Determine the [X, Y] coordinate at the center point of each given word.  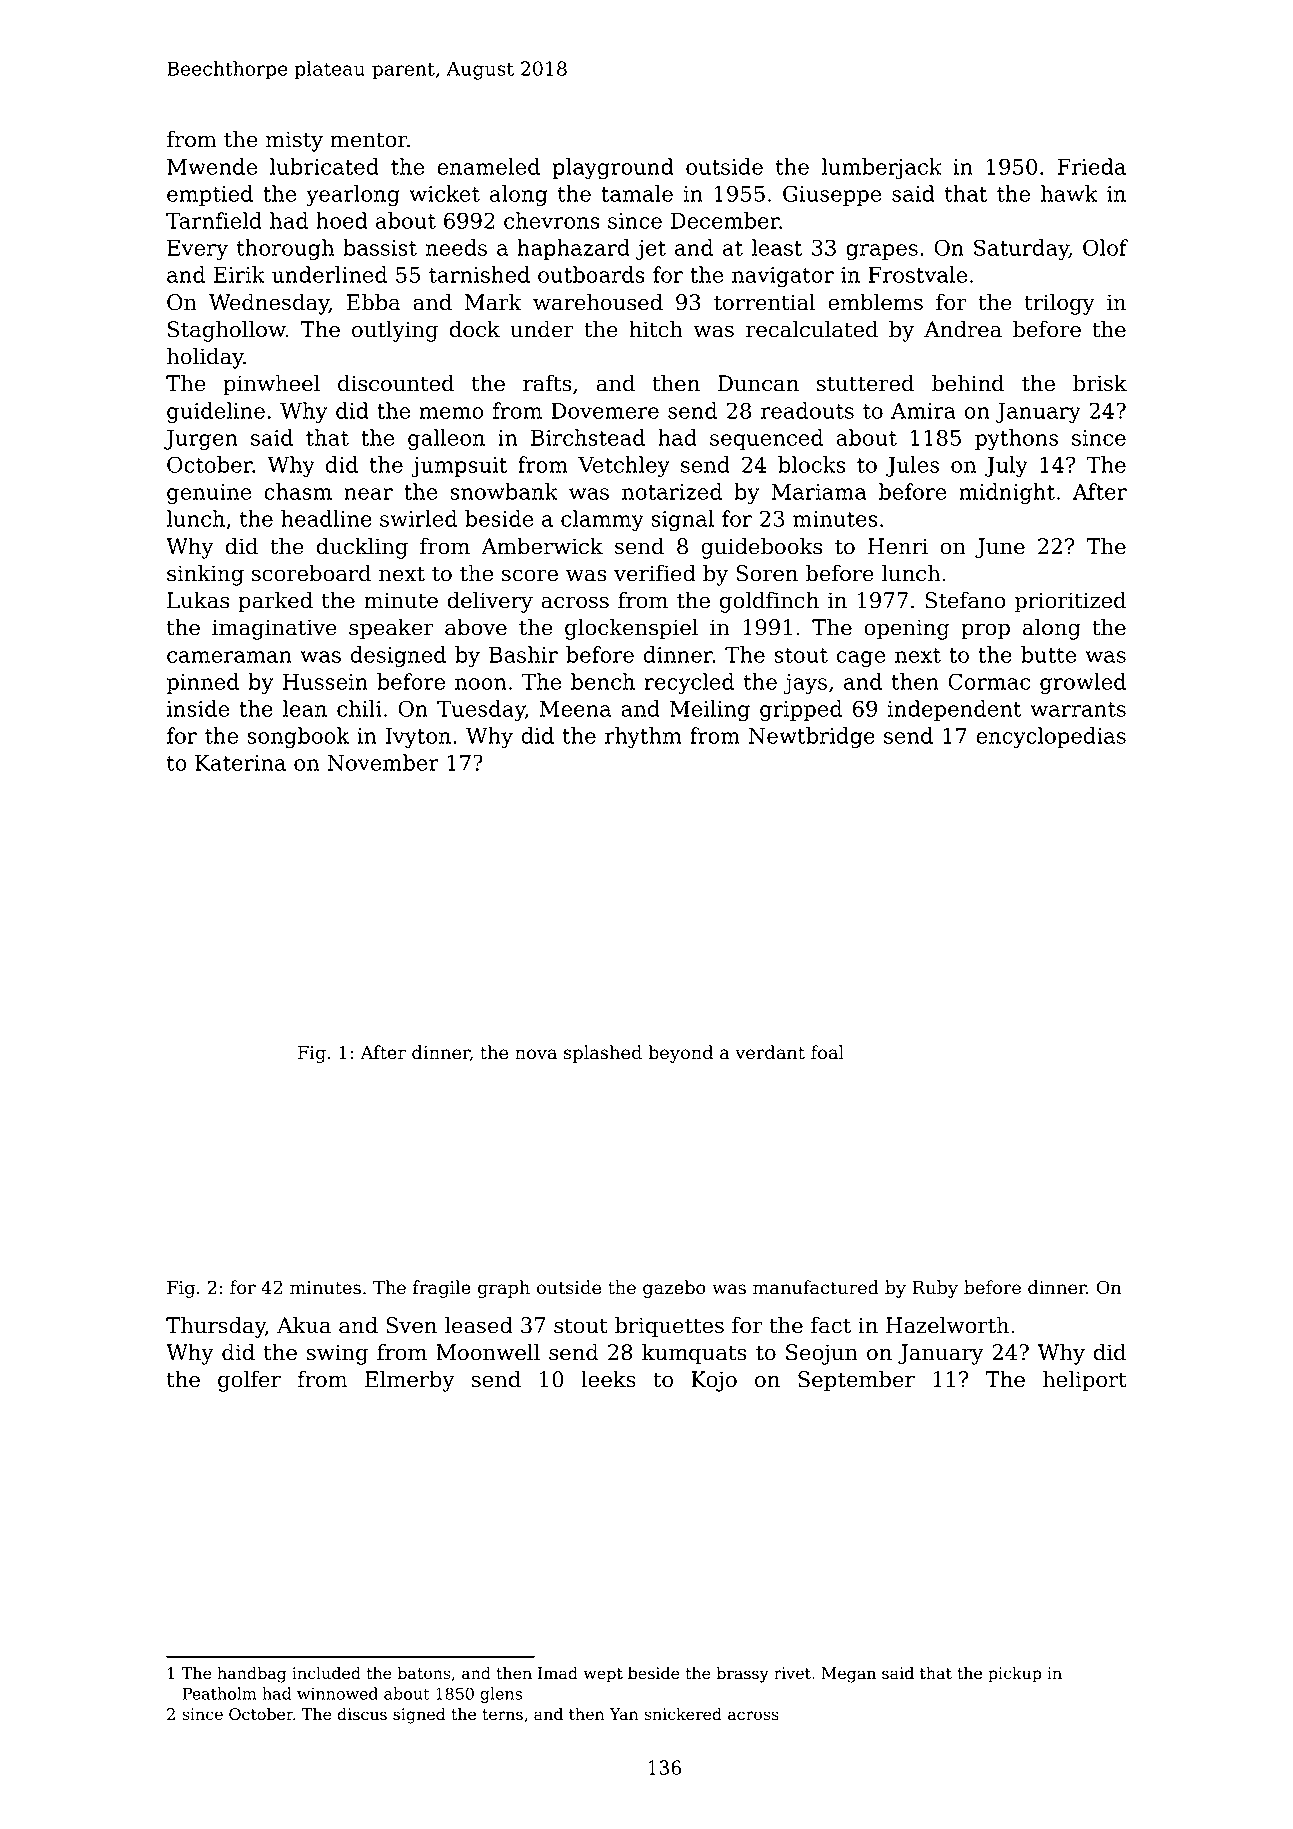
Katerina [240, 763]
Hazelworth [947, 1325]
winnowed [337, 1693]
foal [827, 1052]
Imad [558, 1673]
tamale [637, 193]
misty [294, 141]
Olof [1105, 247]
